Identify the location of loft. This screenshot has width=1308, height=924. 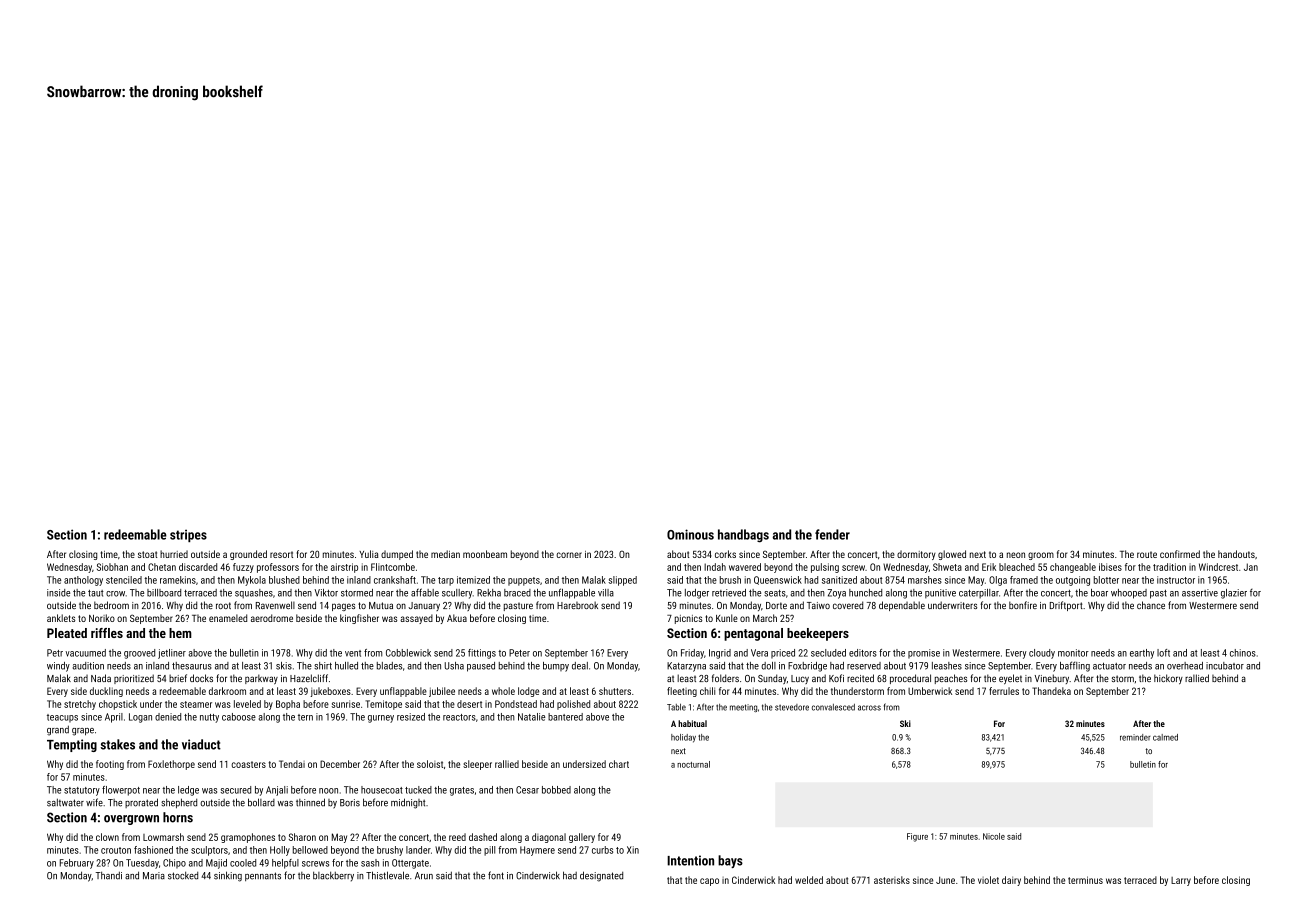
(1163, 653).
